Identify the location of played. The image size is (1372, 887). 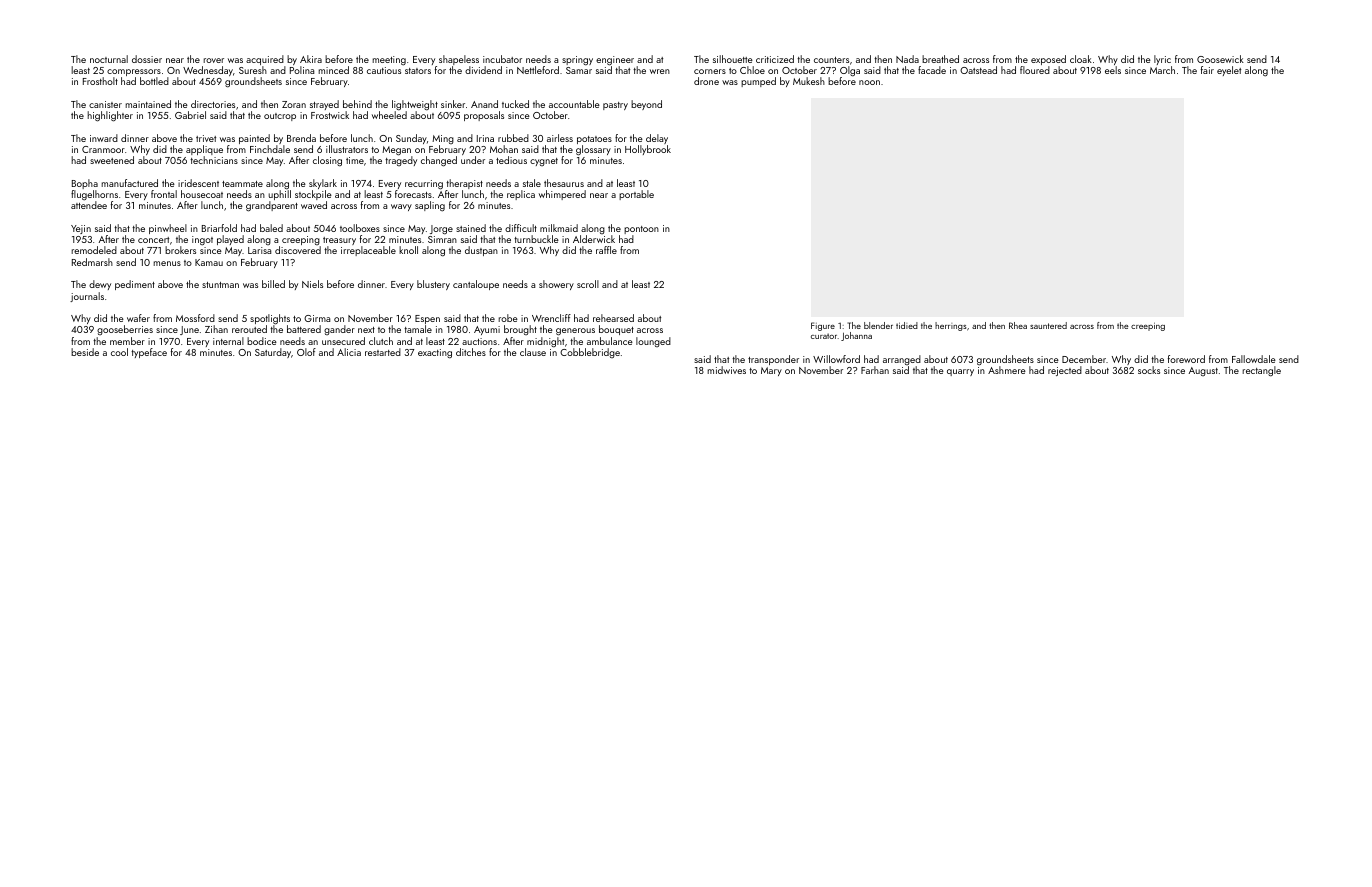
(230, 240).
